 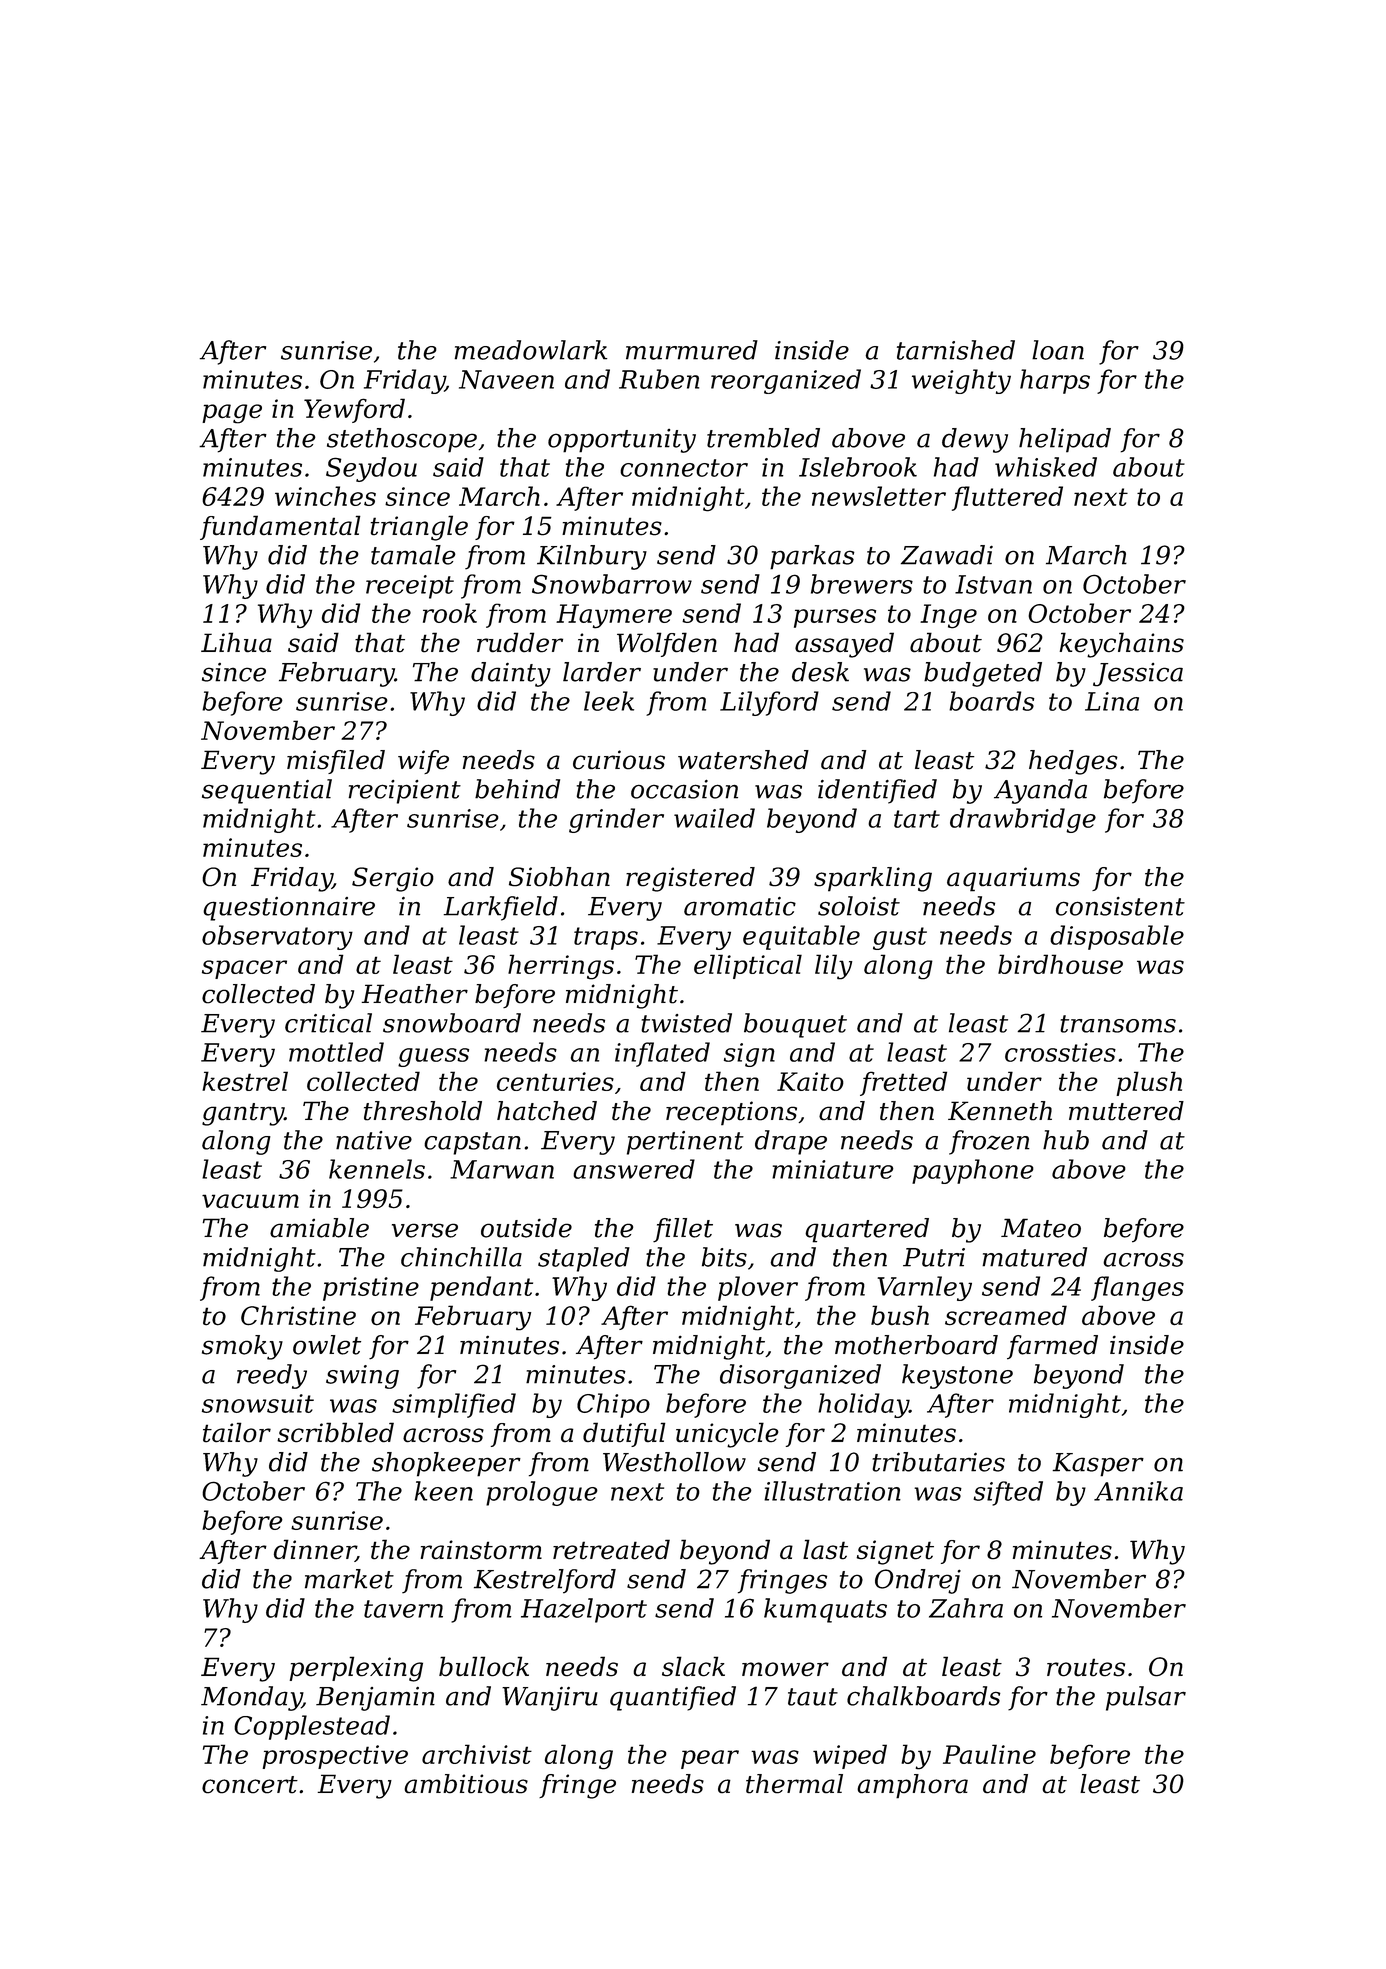 I want to click on keystone, so click(x=957, y=1376).
